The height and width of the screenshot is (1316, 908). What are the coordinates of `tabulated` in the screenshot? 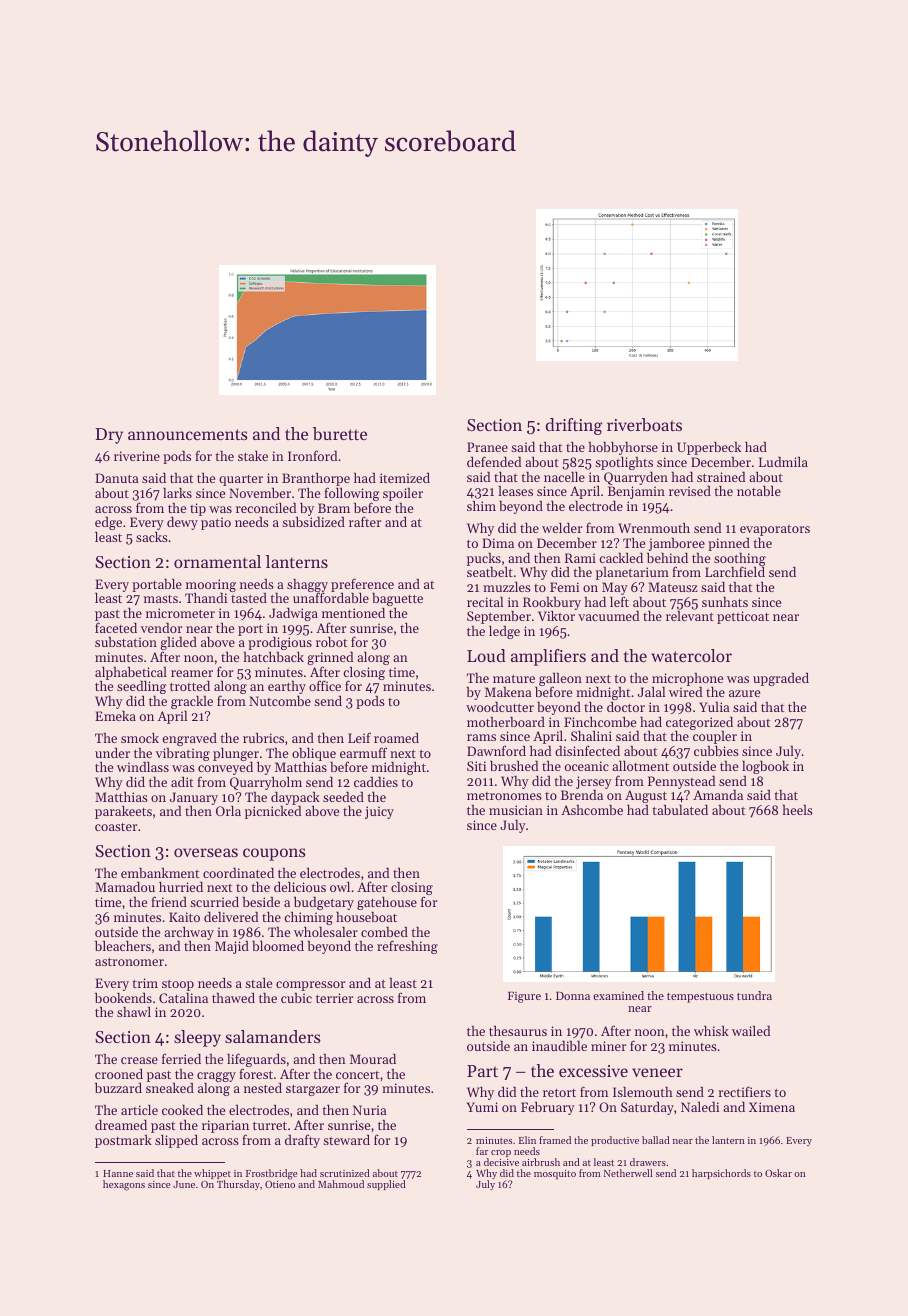 It's located at (680, 809).
